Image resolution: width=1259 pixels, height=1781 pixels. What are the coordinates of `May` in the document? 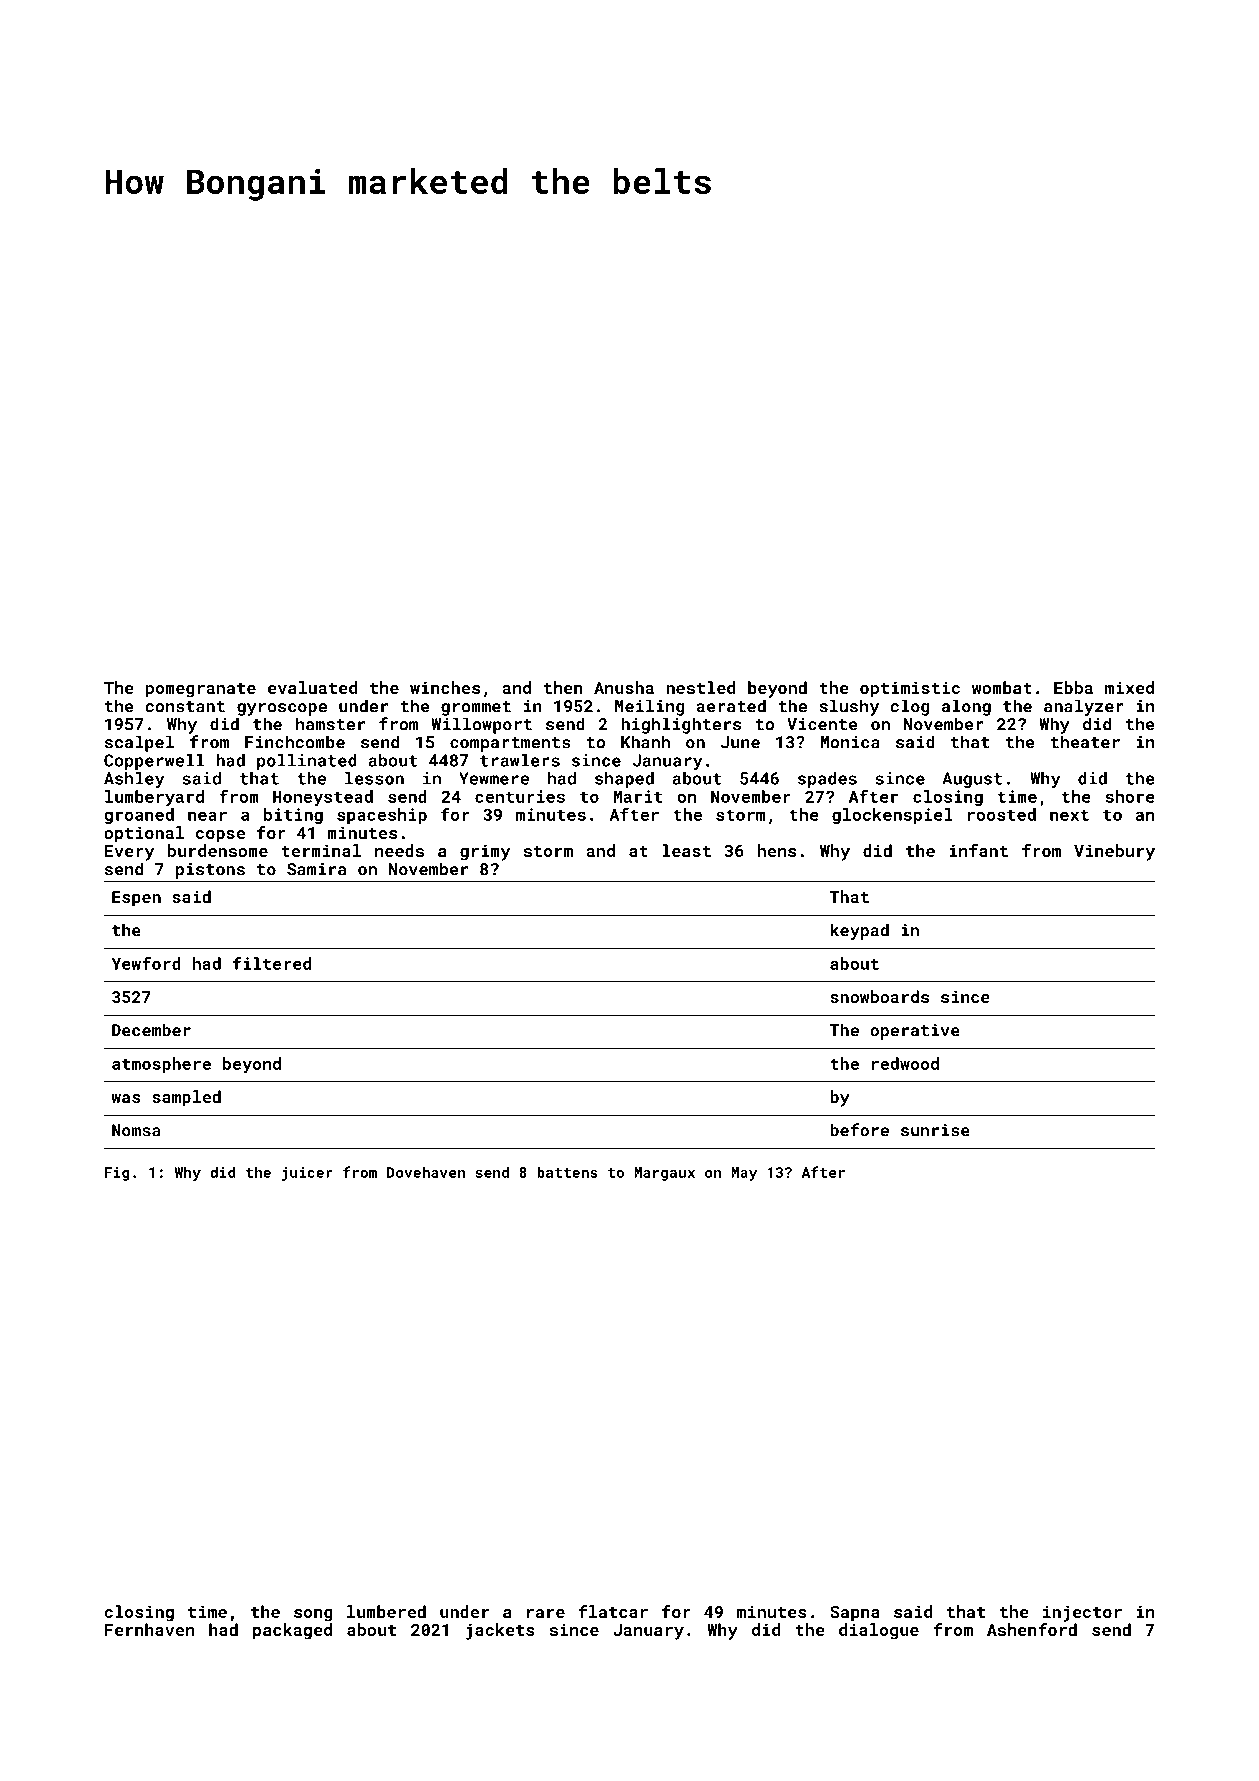 It's located at (744, 1174).
